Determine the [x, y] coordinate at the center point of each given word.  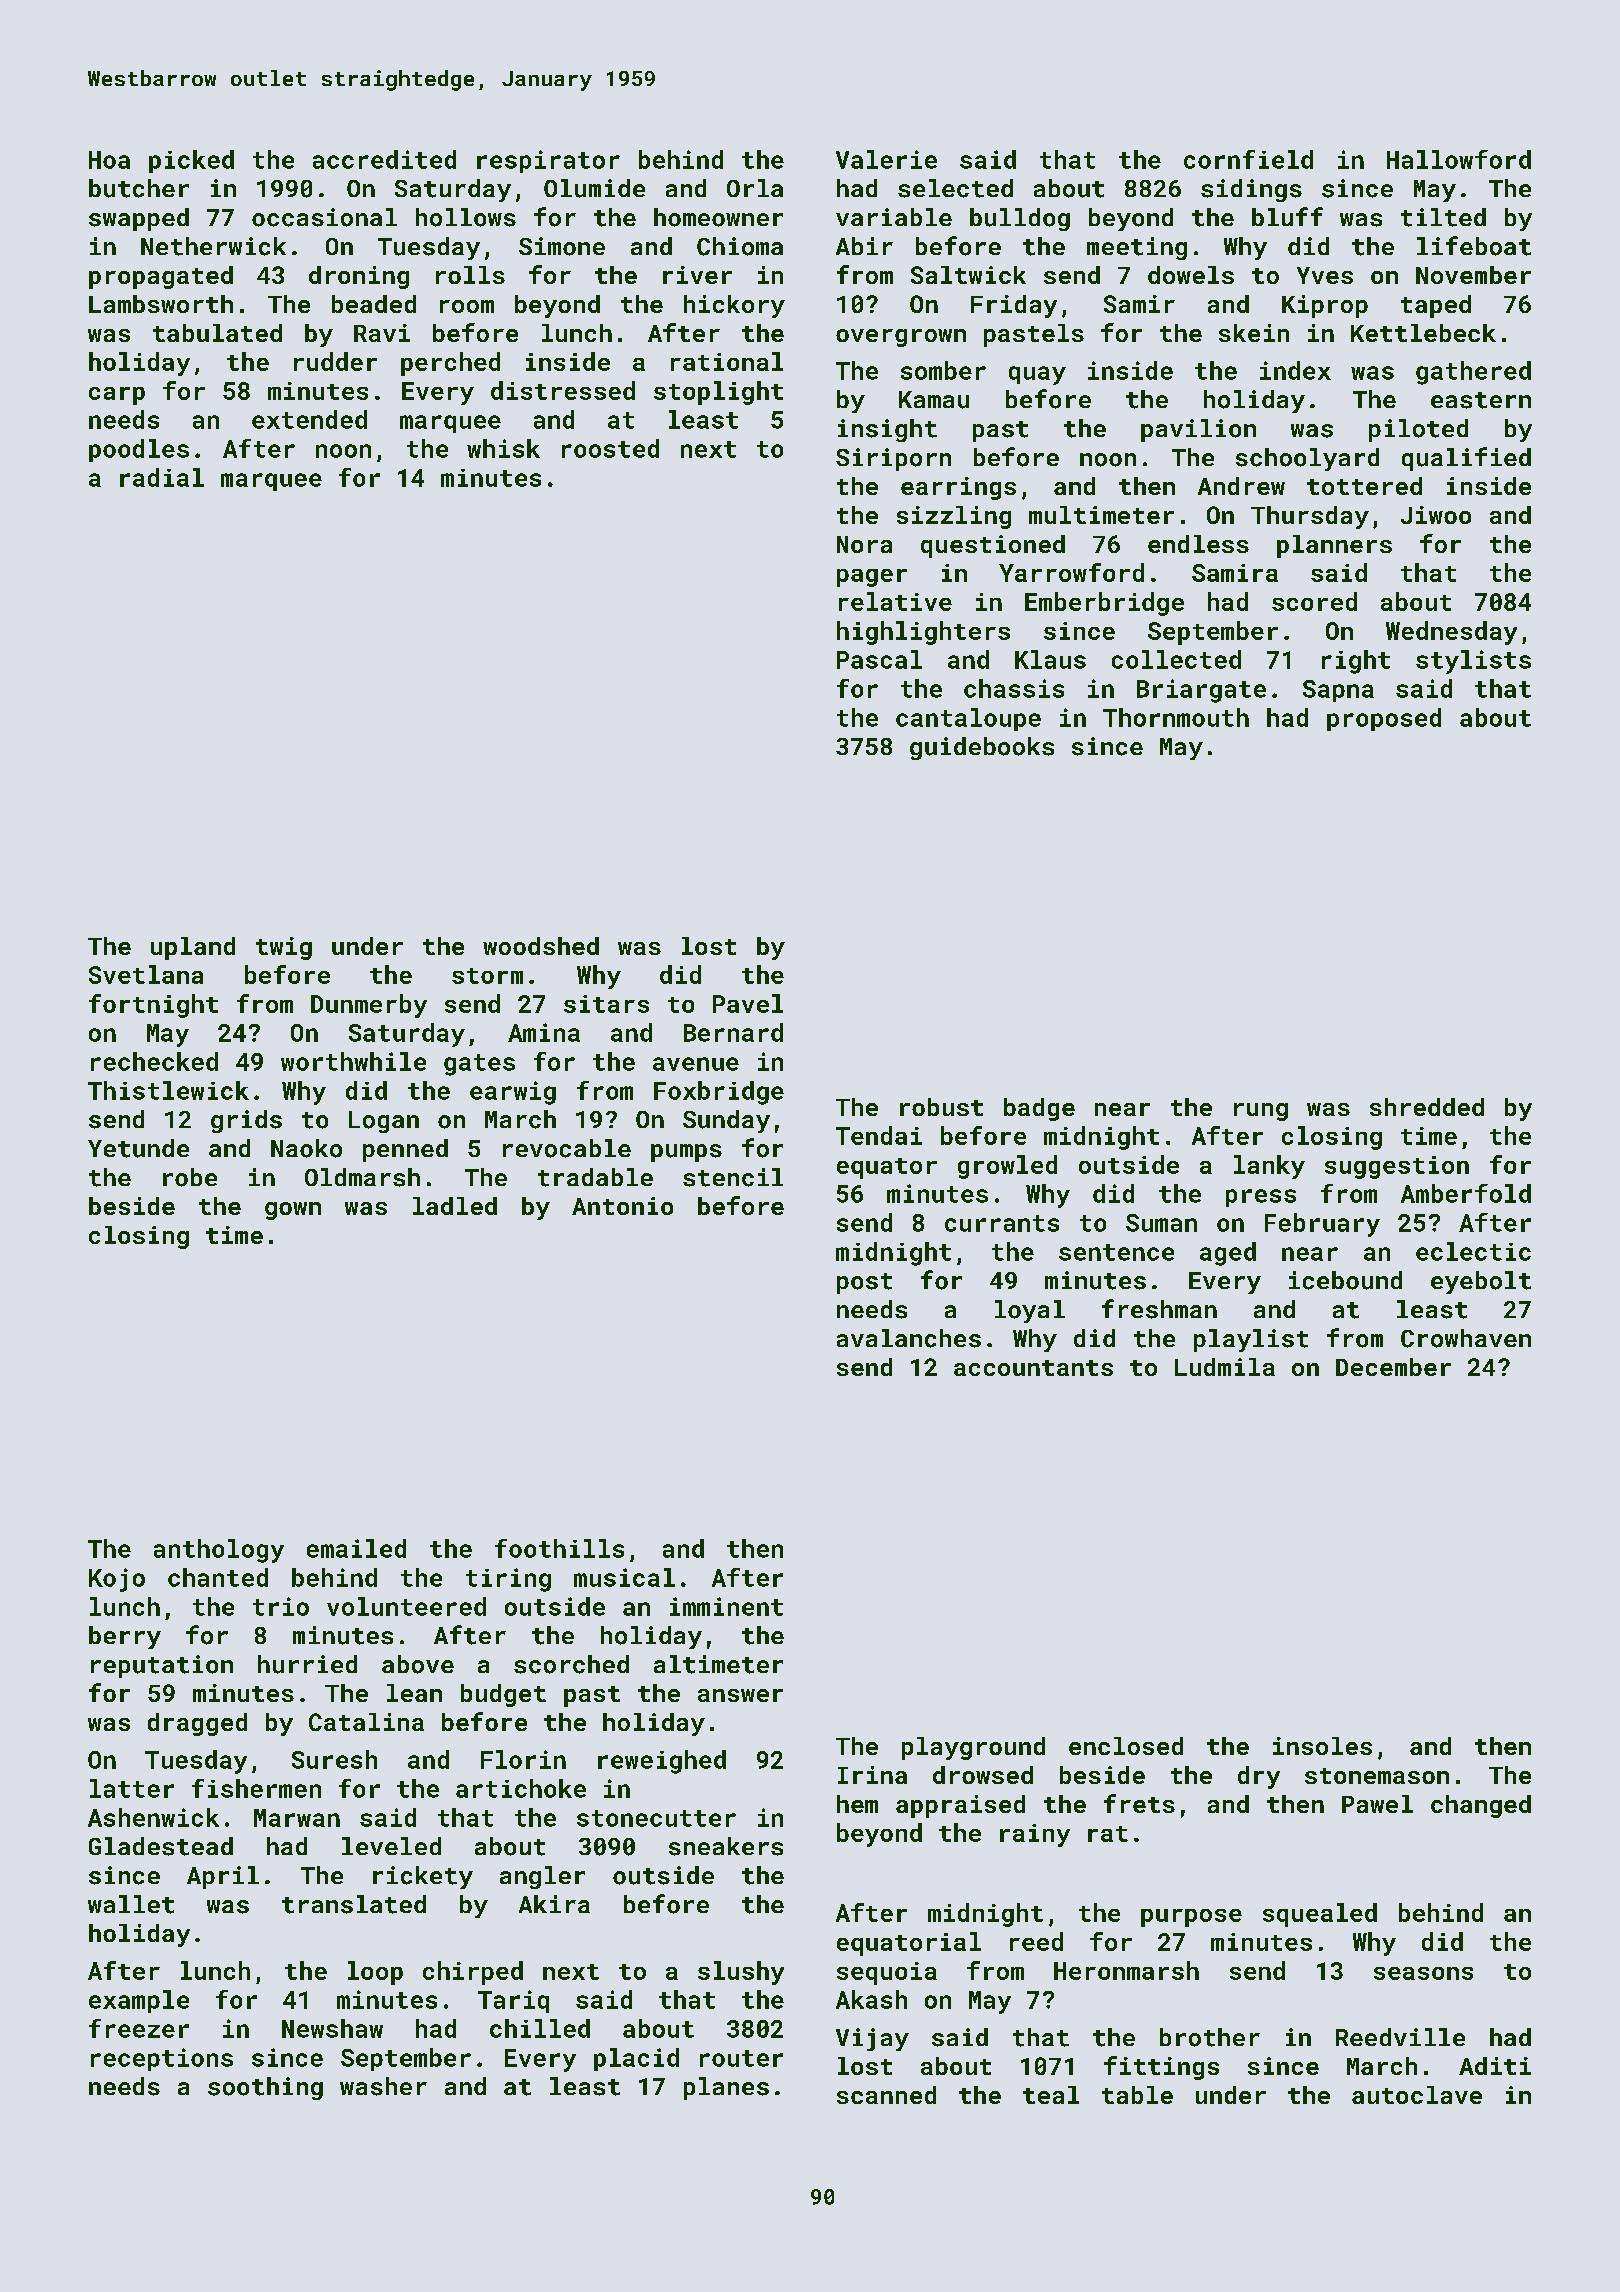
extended [309, 419]
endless [1198, 544]
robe [190, 1177]
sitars [606, 1004]
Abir [864, 246]
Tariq [513, 2001]
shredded [1427, 1107]
